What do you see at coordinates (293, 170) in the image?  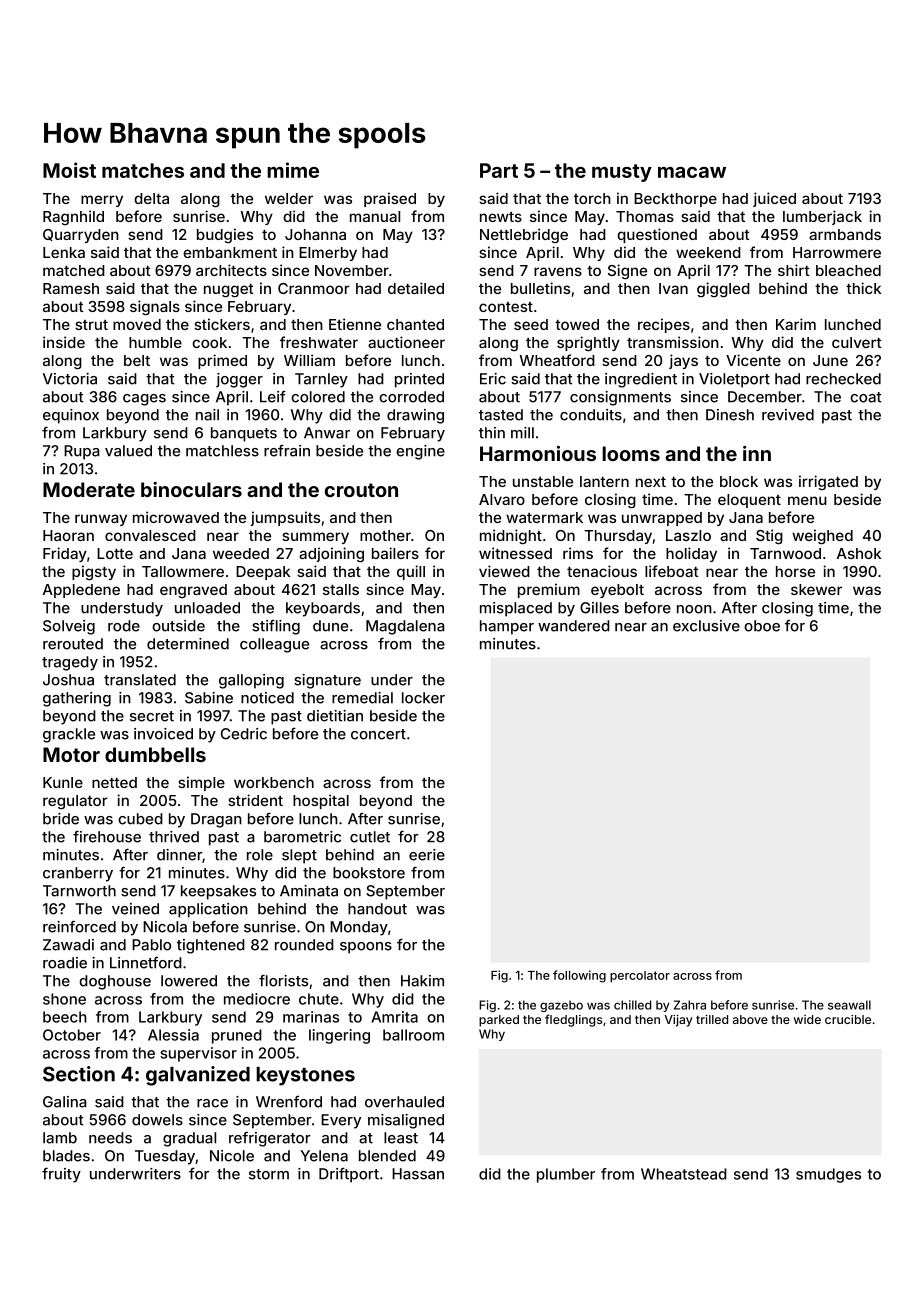 I see `mime` at bounding box center [293, 170].
